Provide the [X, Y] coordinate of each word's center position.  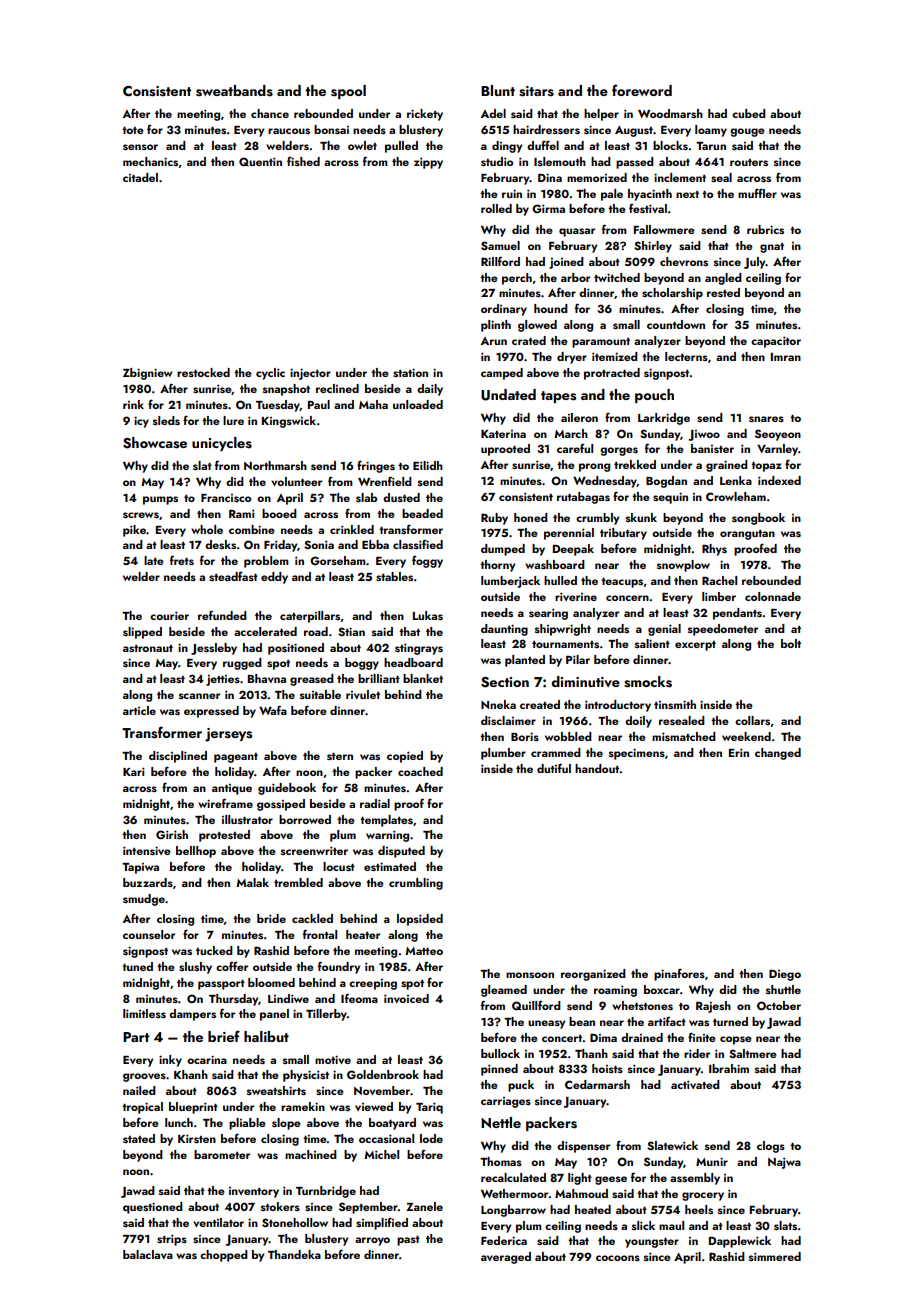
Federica [504, 1240]
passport [221, 985]
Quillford [536, 1006]
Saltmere [753, 1053]
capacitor [776, 342]
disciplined [178, 757]
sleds [166, 420]
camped [502, 374]
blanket [423, 678]
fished [303, 161]
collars [752, 720]
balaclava [148, 1254]
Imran [786, 357]
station [410, 372]
